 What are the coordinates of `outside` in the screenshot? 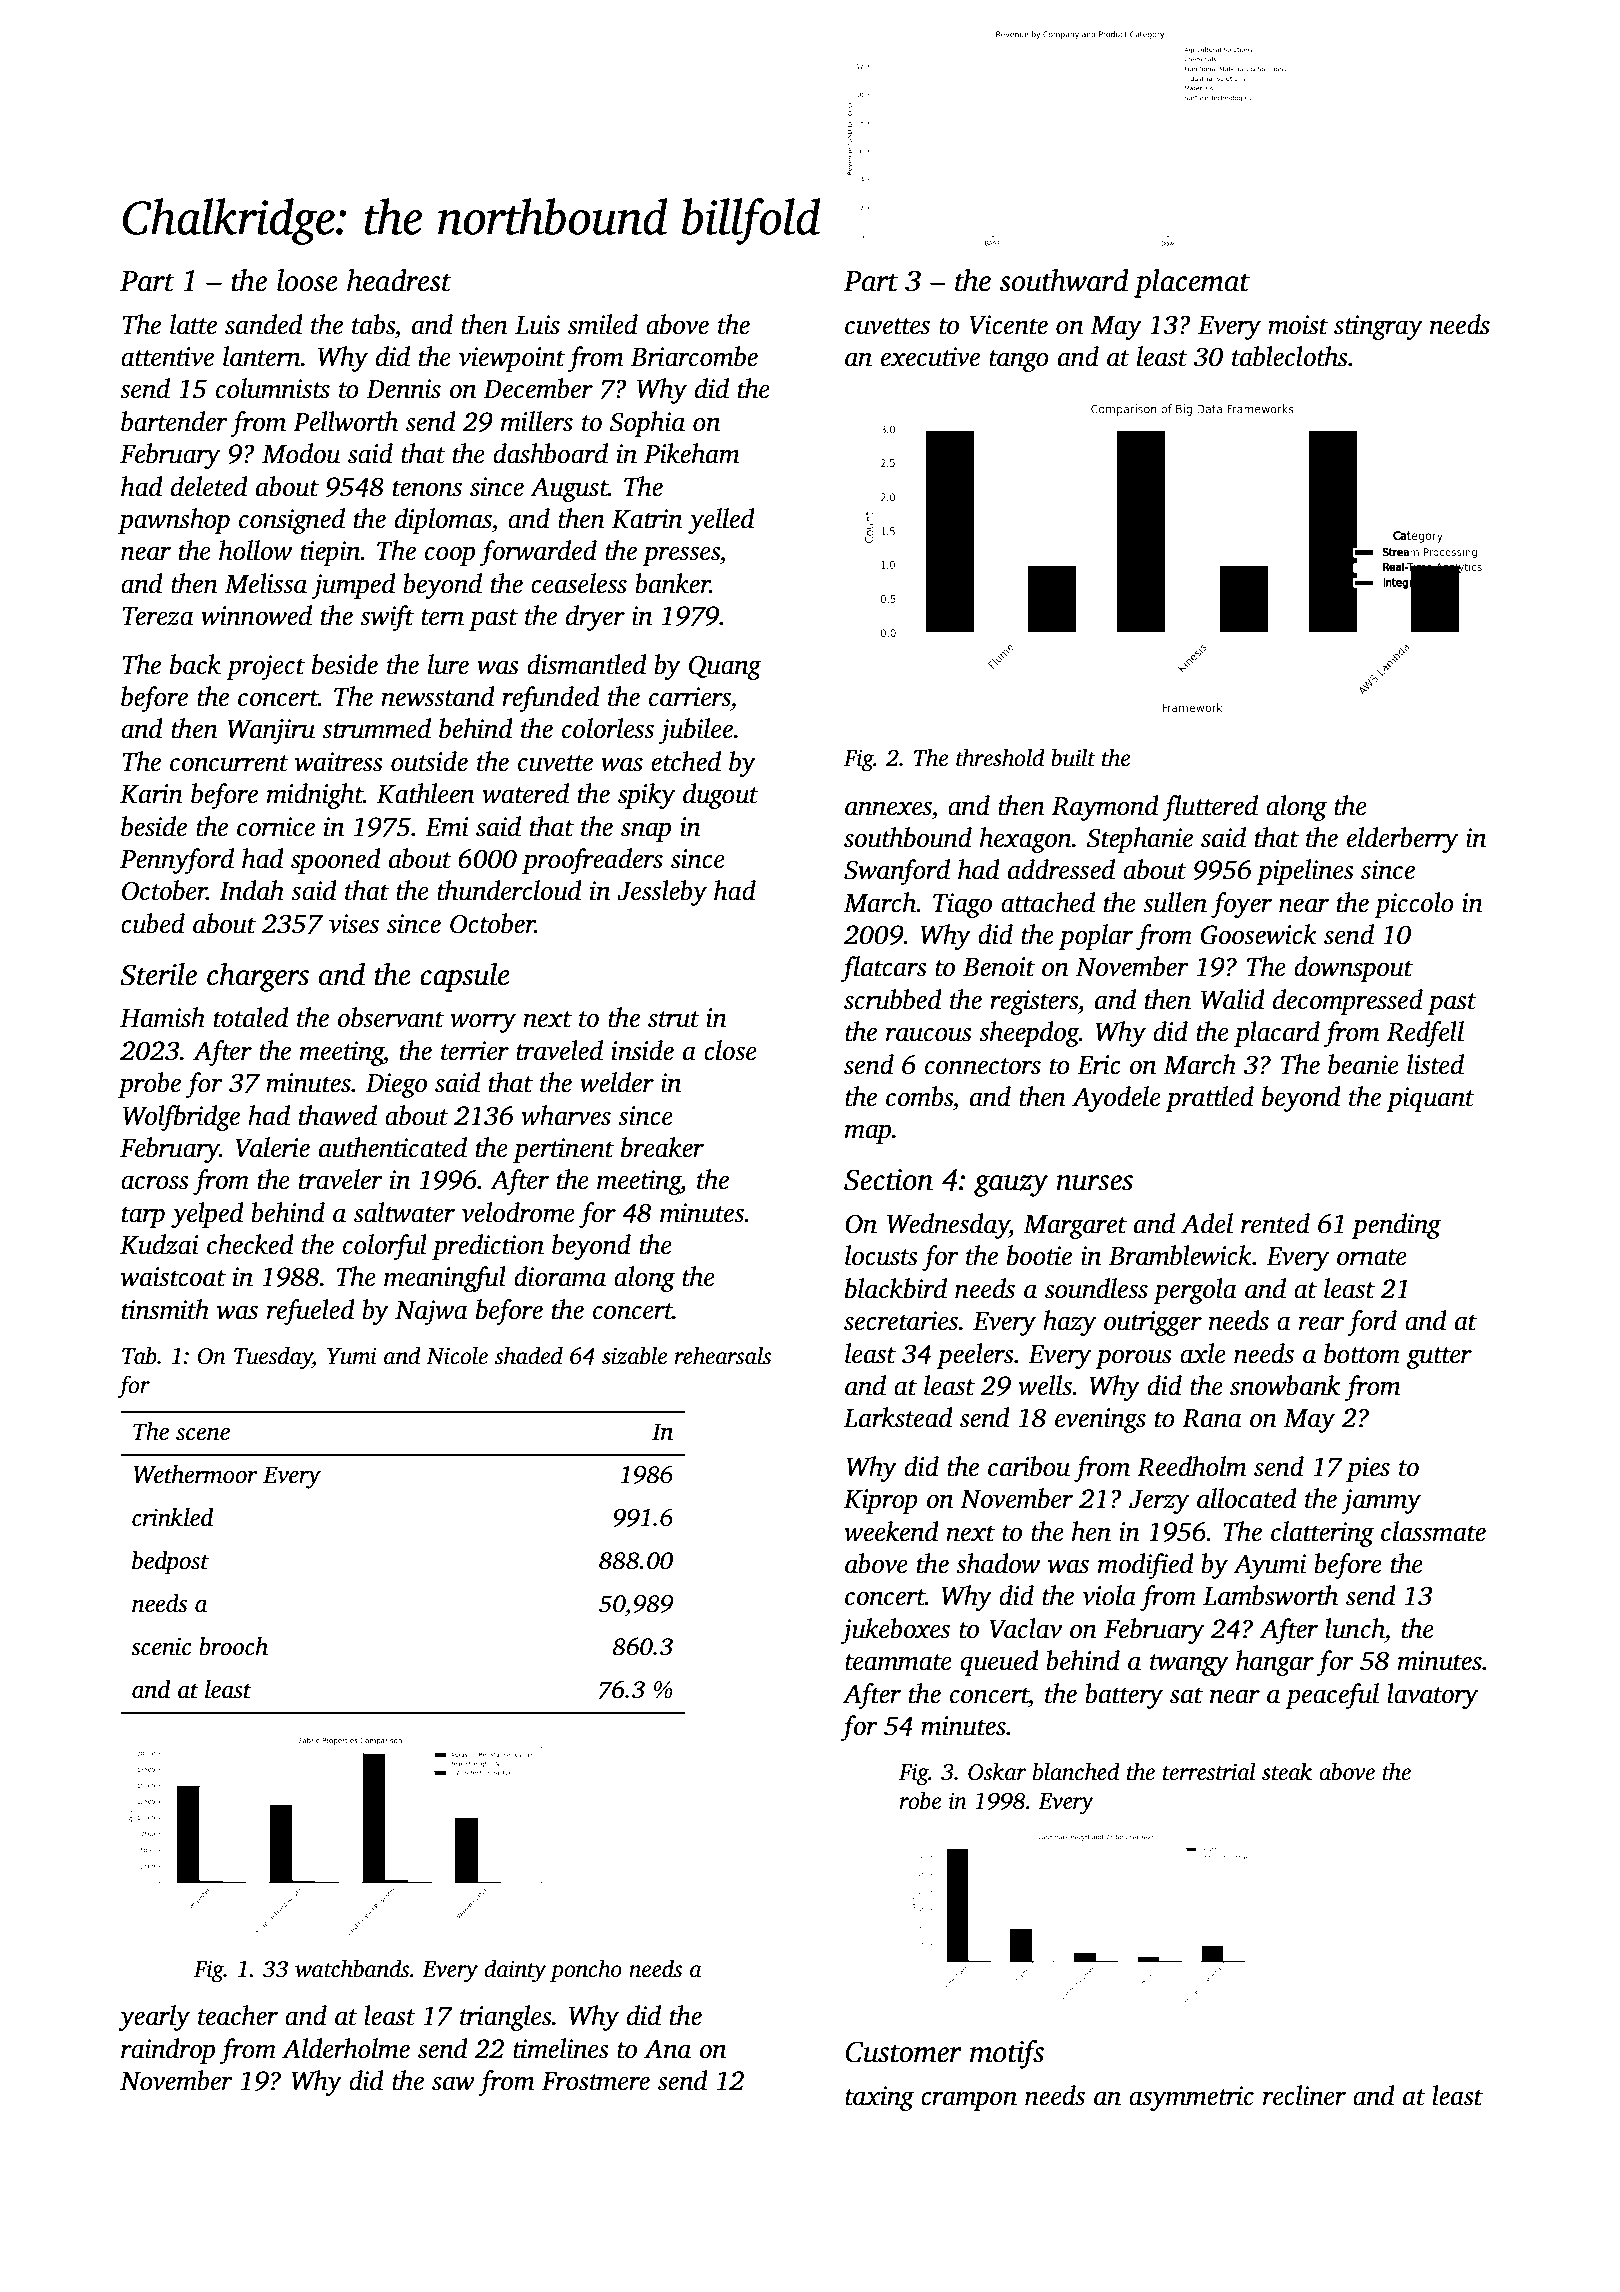 It's located at (429, 761).
